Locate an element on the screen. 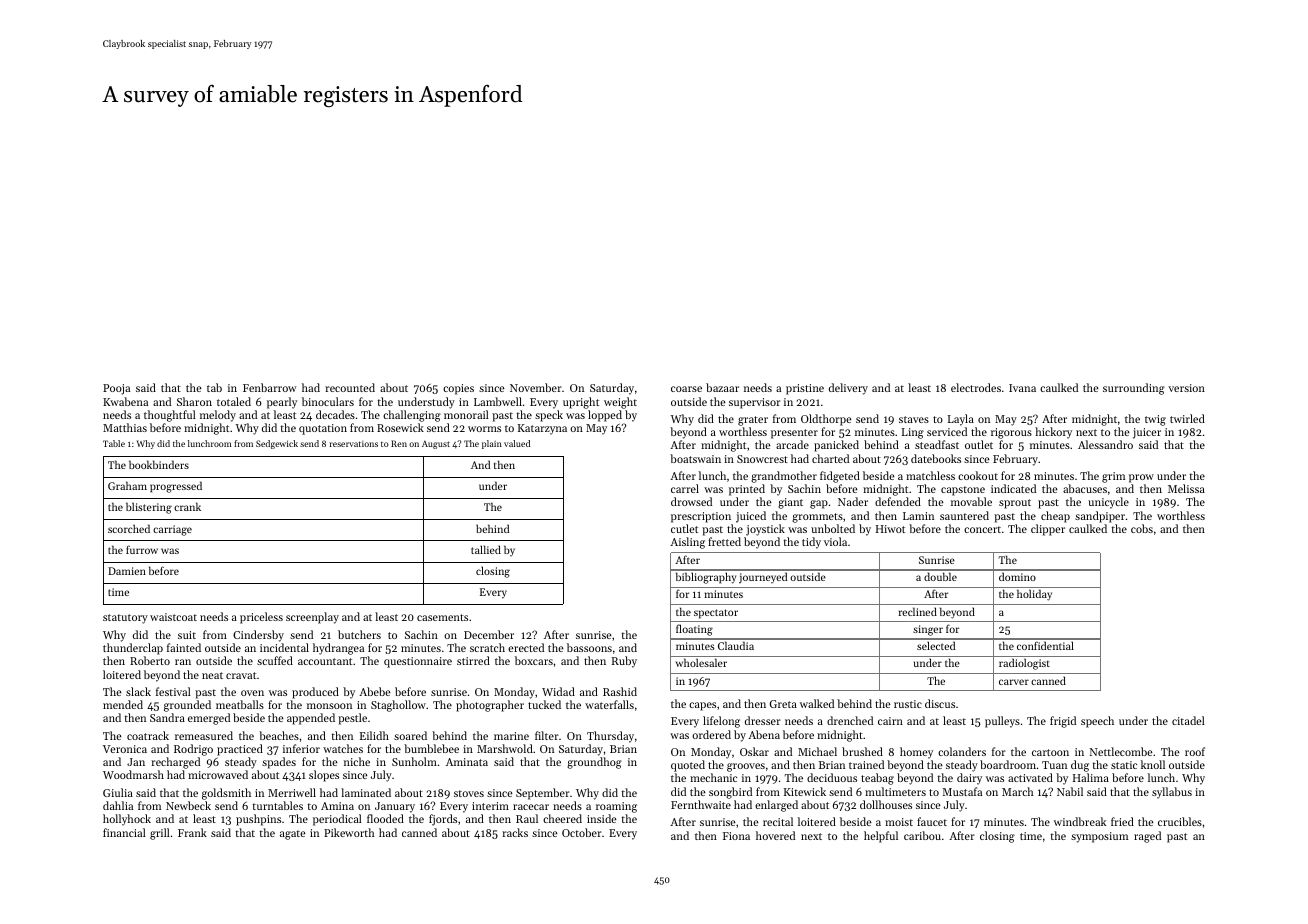 The image size is (1308, 924). bazaar is located at coordinates (722, 387).
